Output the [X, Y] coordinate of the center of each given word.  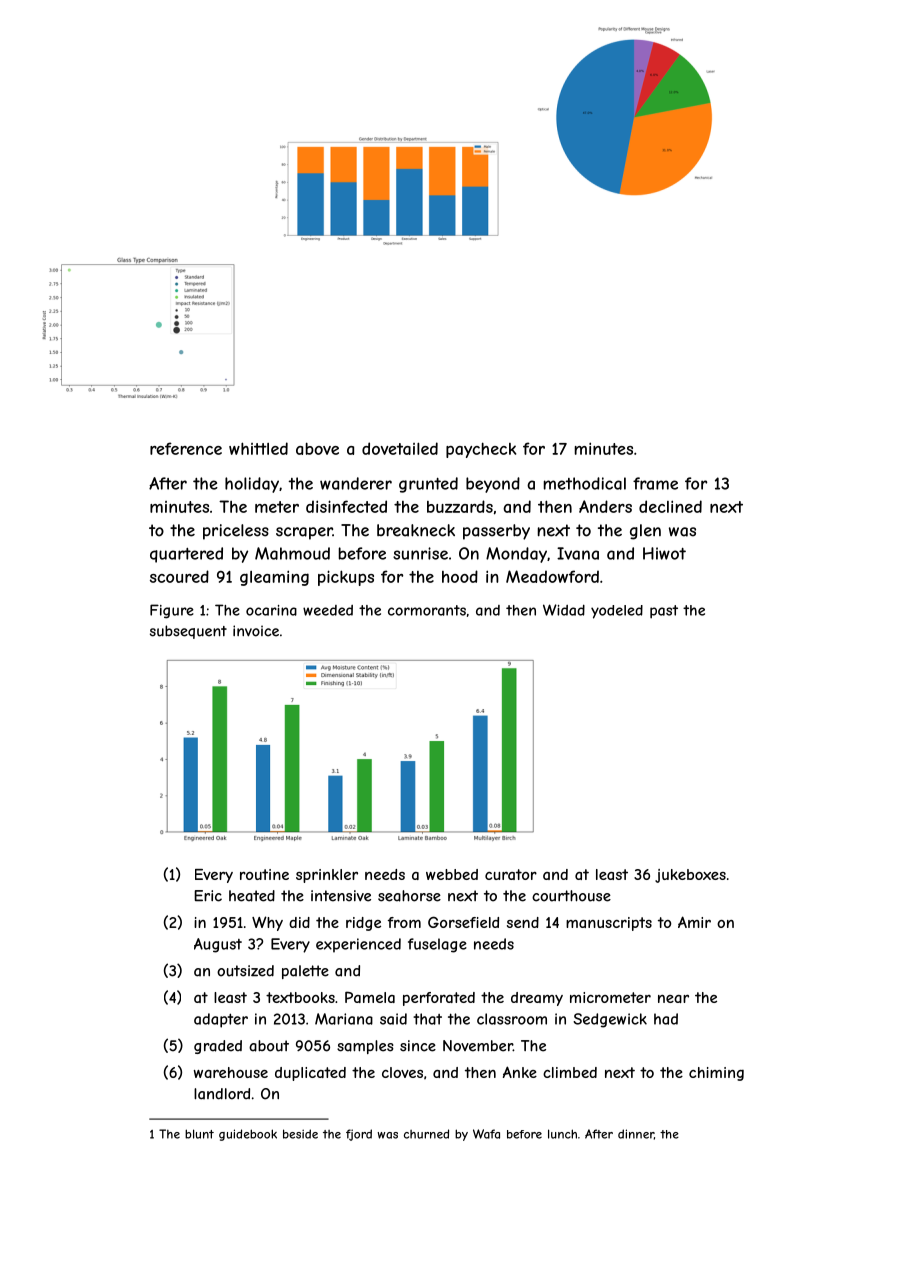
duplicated [310, 1074]
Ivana [578, 553]
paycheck [481, 450]
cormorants [427, 610]
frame [655, 483]
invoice [256, 631]
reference [186, 448]
